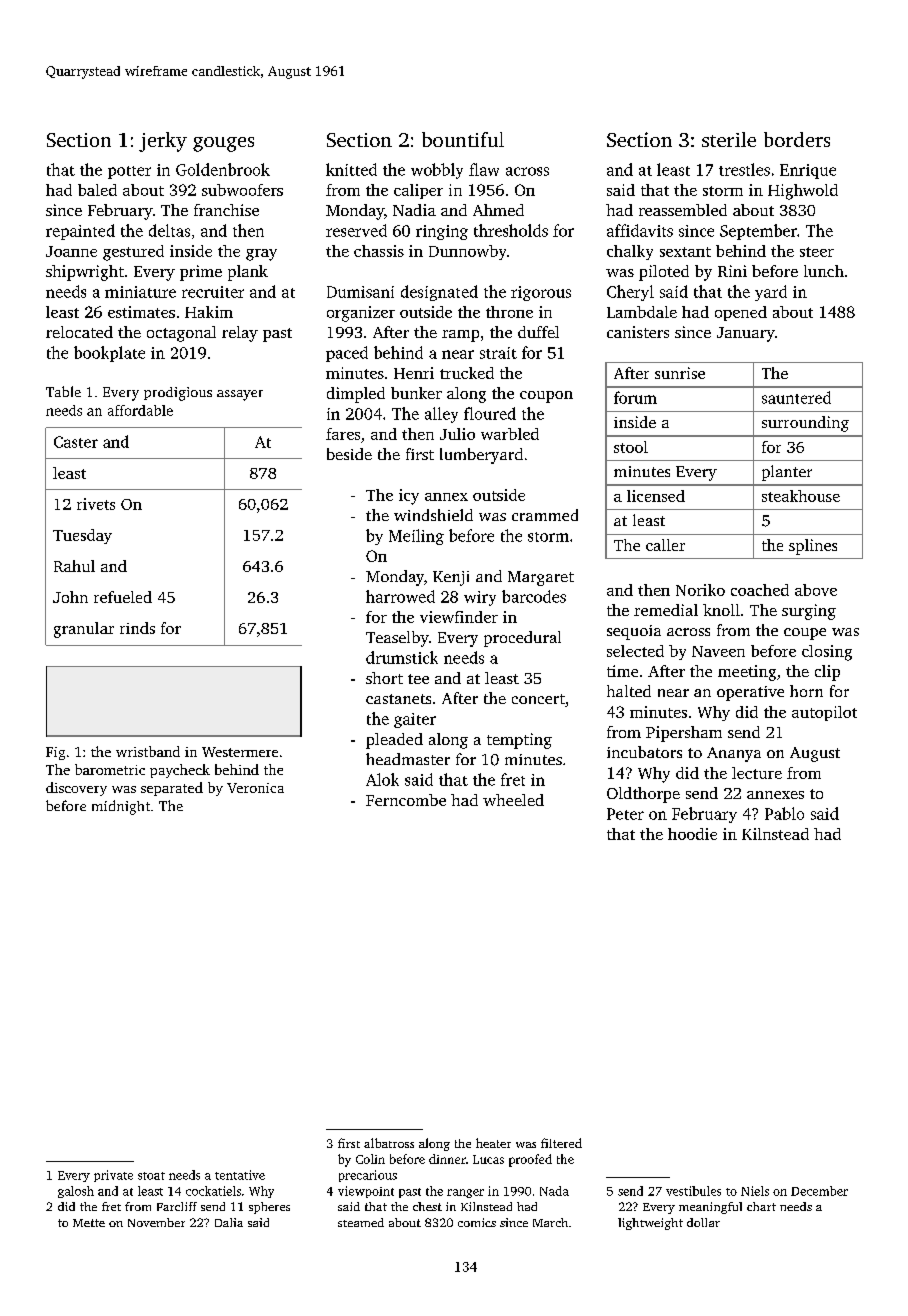 The image size is (908, 1316). I want to click on private, so click(113, 1176).
